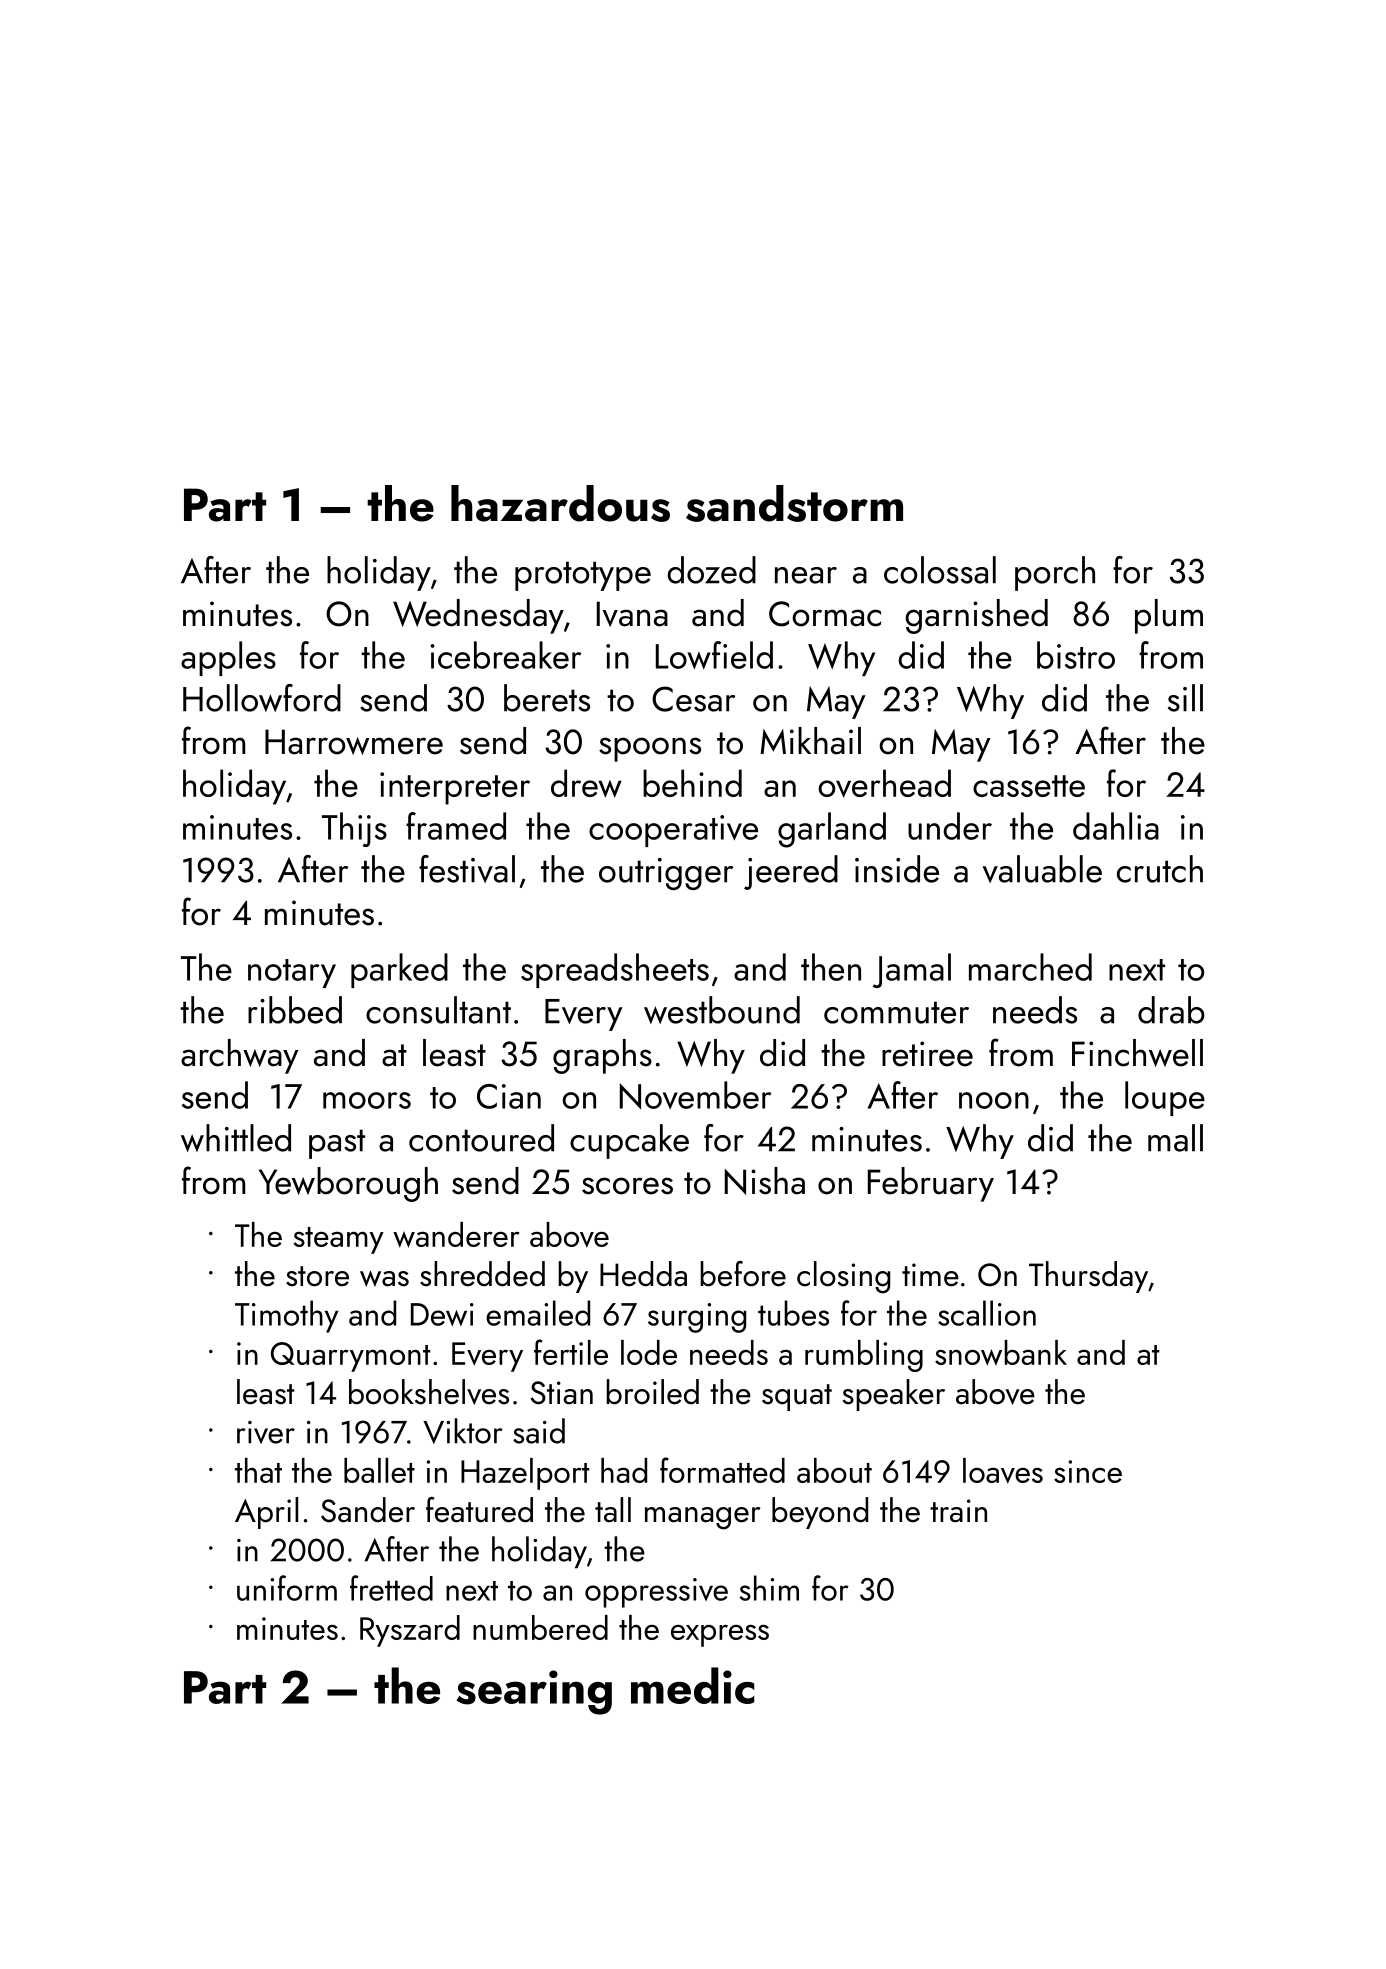  What do you see at coordinates (479, 1510) in the screenshot?
I see `featured` at bounding box center [479, 1510].
